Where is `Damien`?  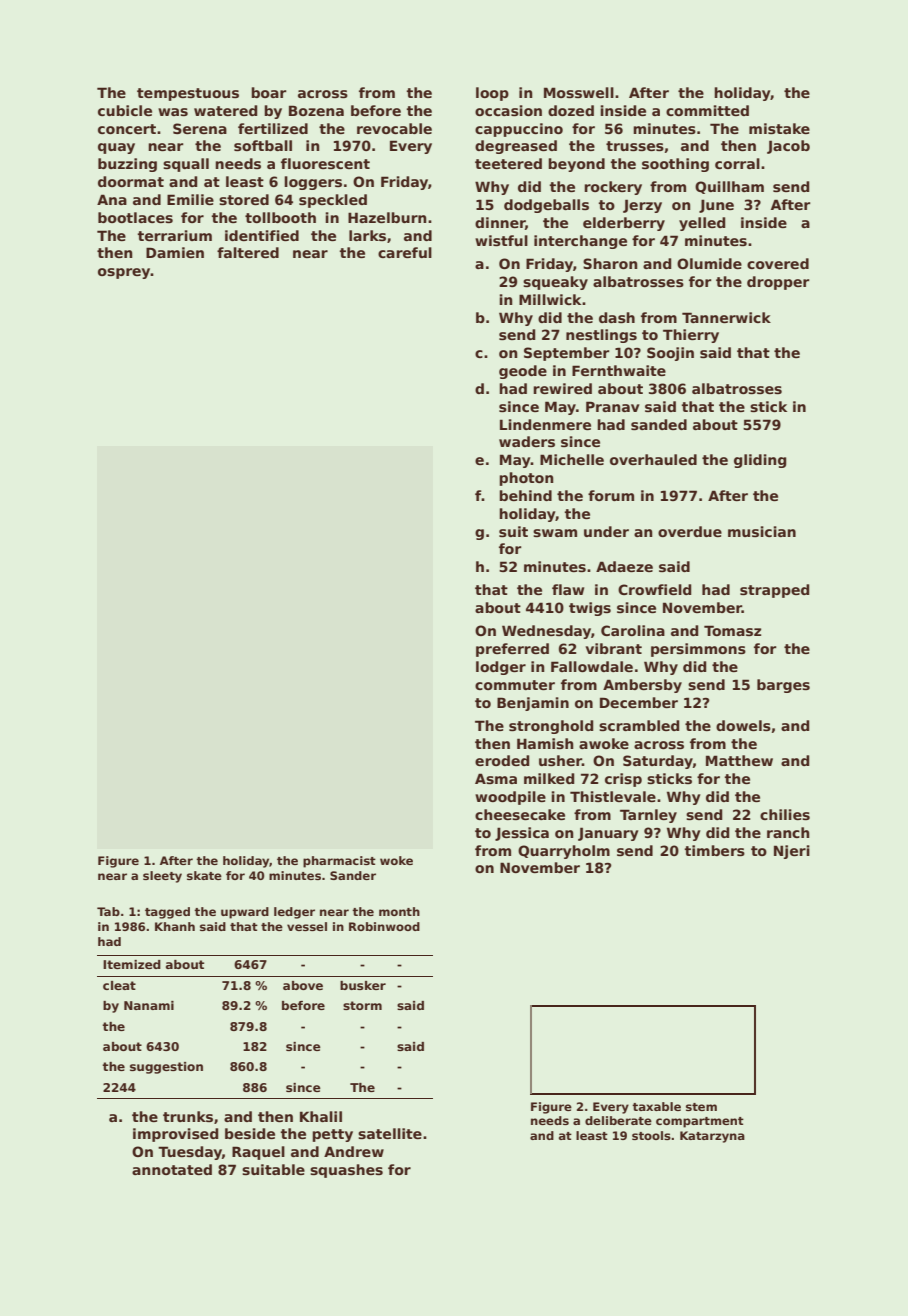
Damien is located at coordinates (175, 252).
